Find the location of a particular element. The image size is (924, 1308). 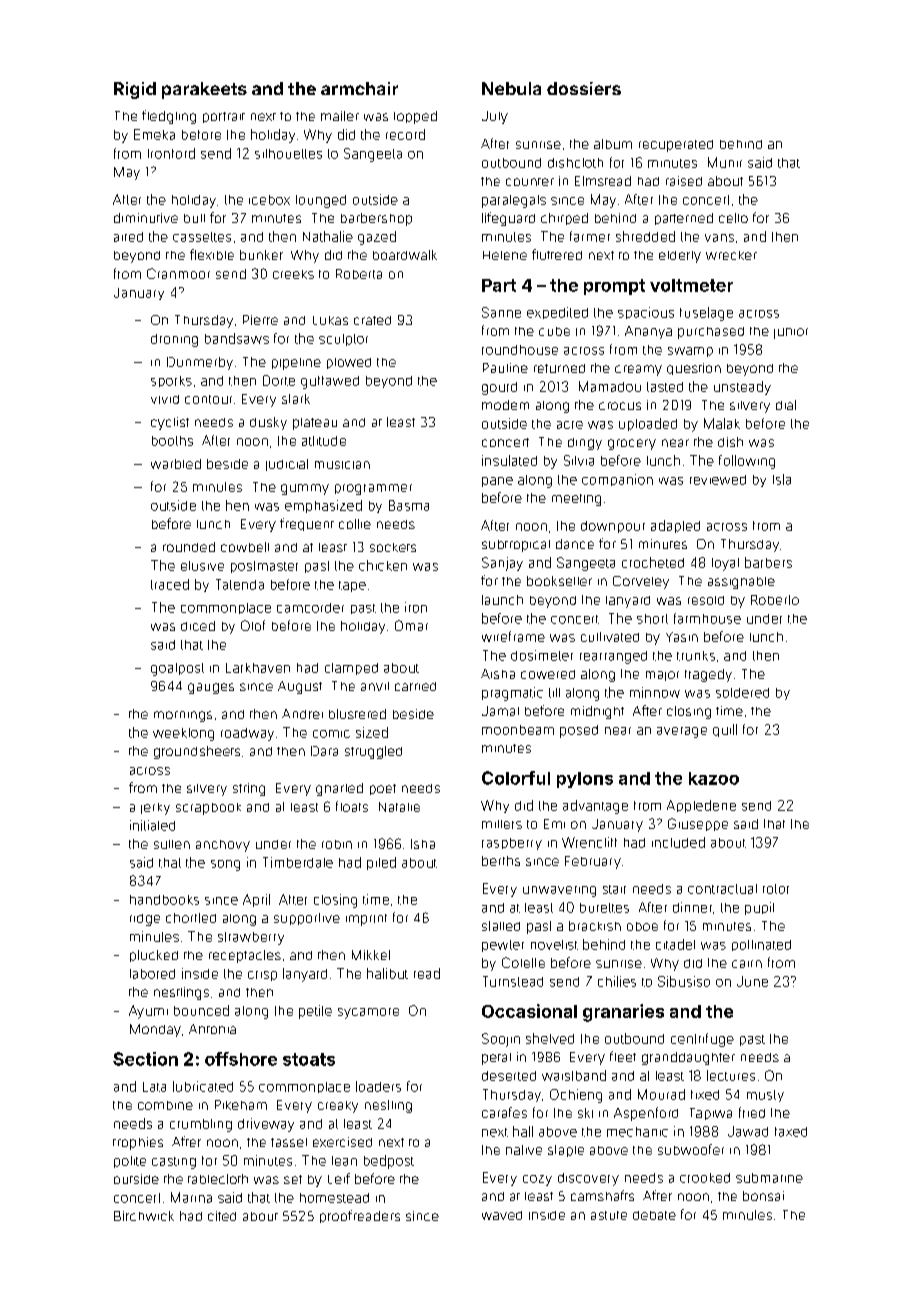

bedpost is located at coordinates (389, 1162).
